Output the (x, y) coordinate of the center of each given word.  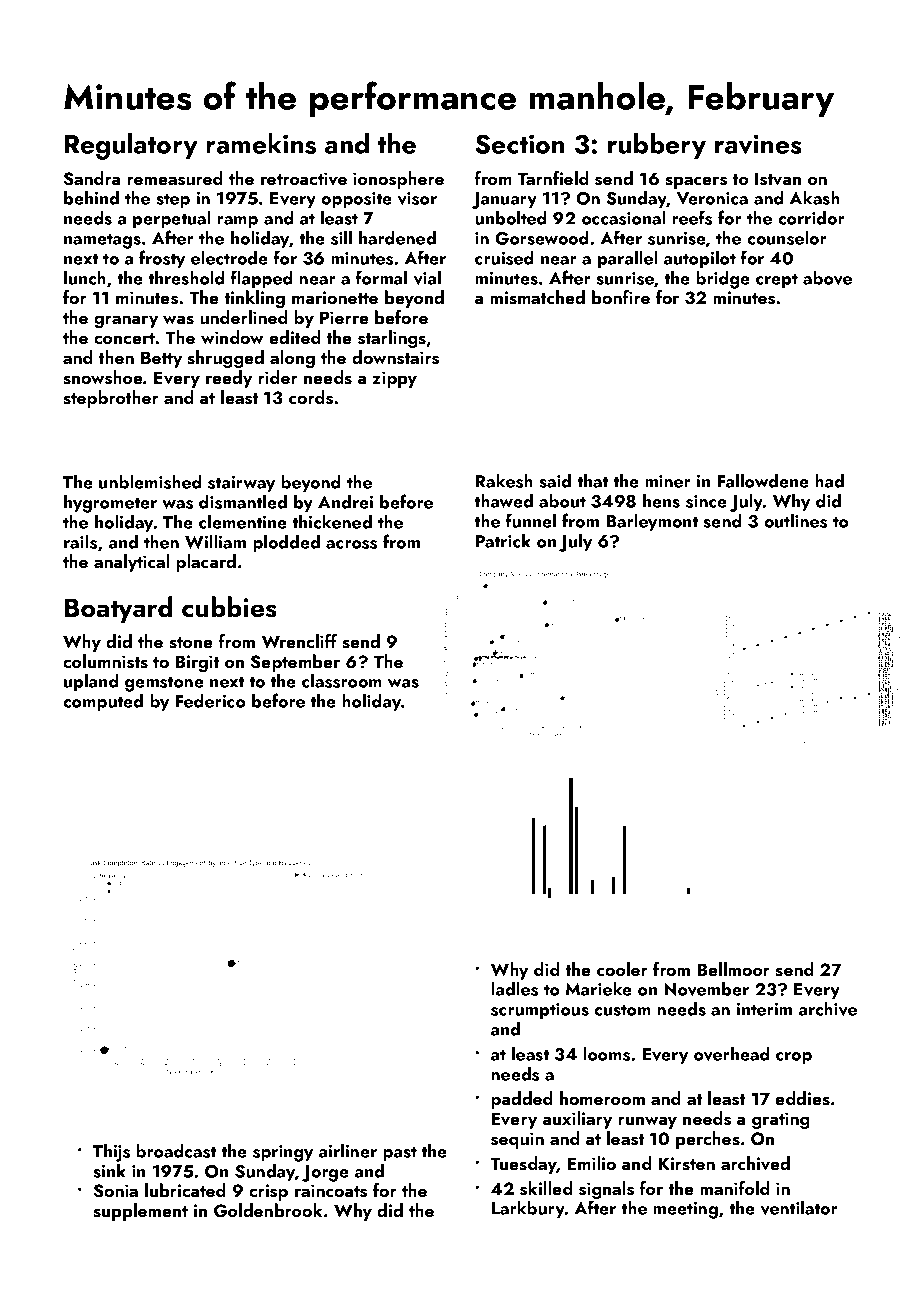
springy (283, 1153)
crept (777, 281)
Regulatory (131, 146)
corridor (811, 218)
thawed (503, 501)
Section (519, 144)
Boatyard (119, 609)
